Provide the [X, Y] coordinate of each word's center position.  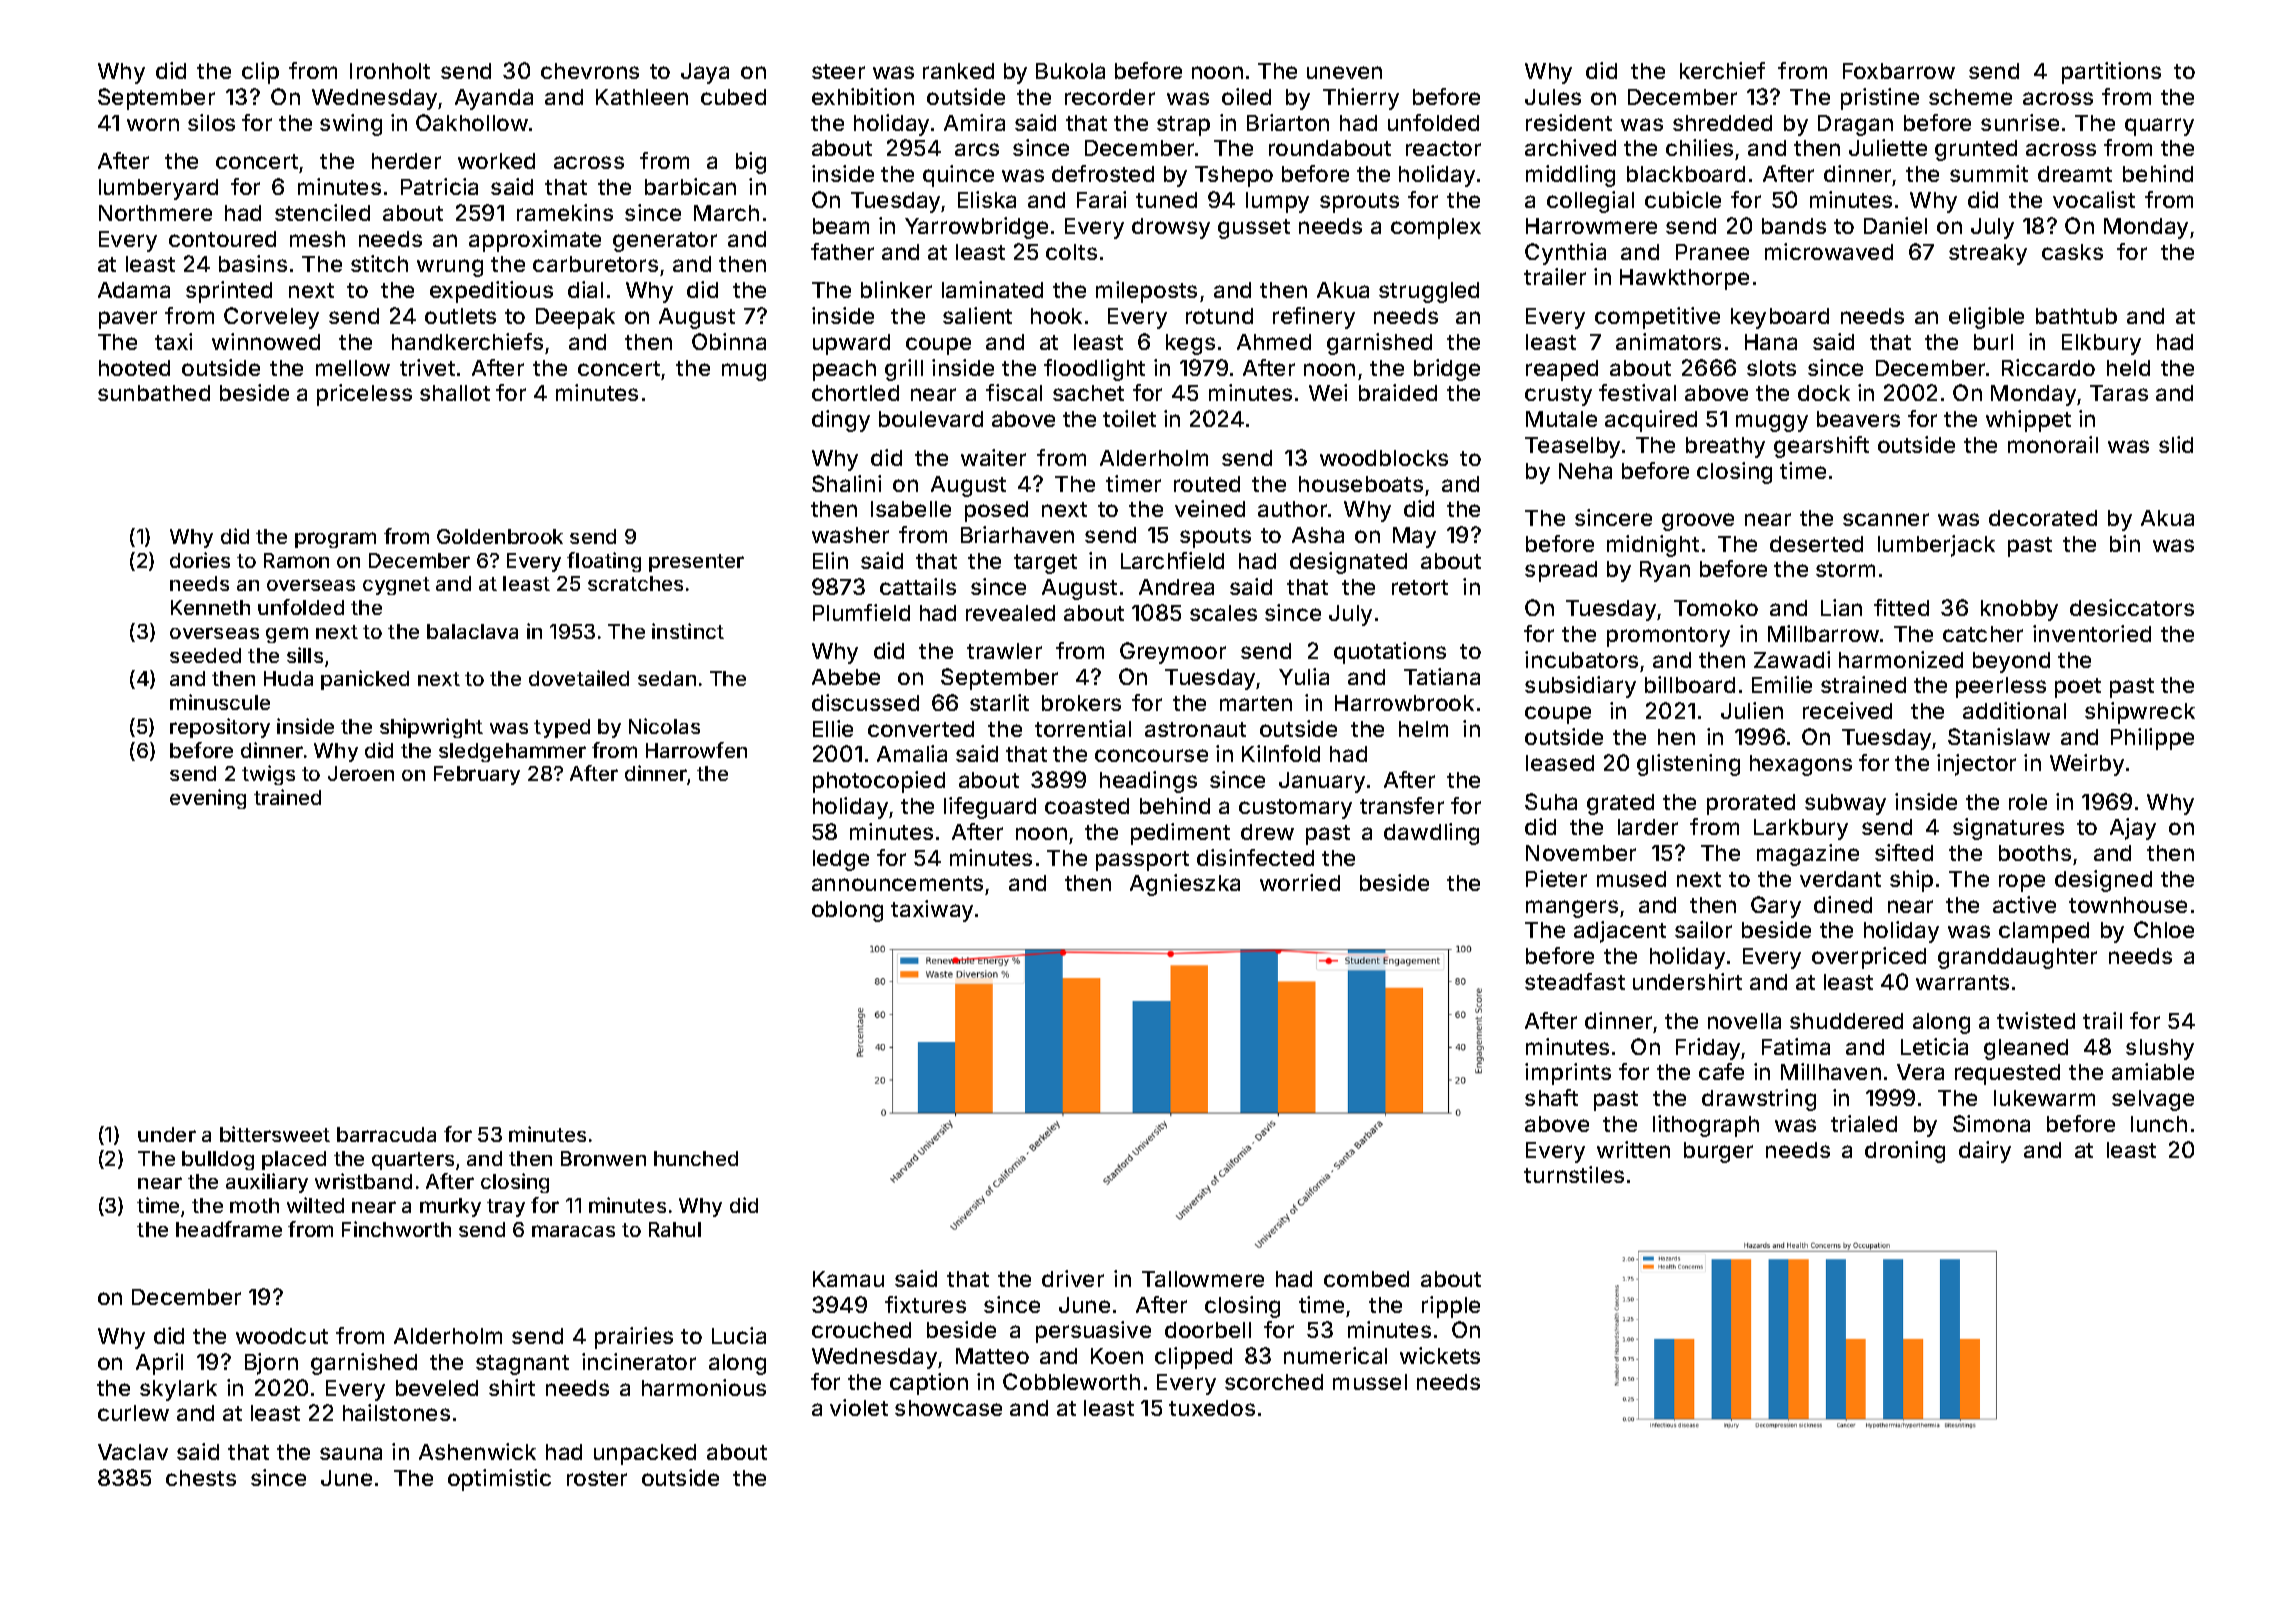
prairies [634, 1338]
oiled [1246, 96]
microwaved [1829, 251]
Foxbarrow [1899, 71]
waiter [993, 457]
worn [153, 124]
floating [604, 562]
